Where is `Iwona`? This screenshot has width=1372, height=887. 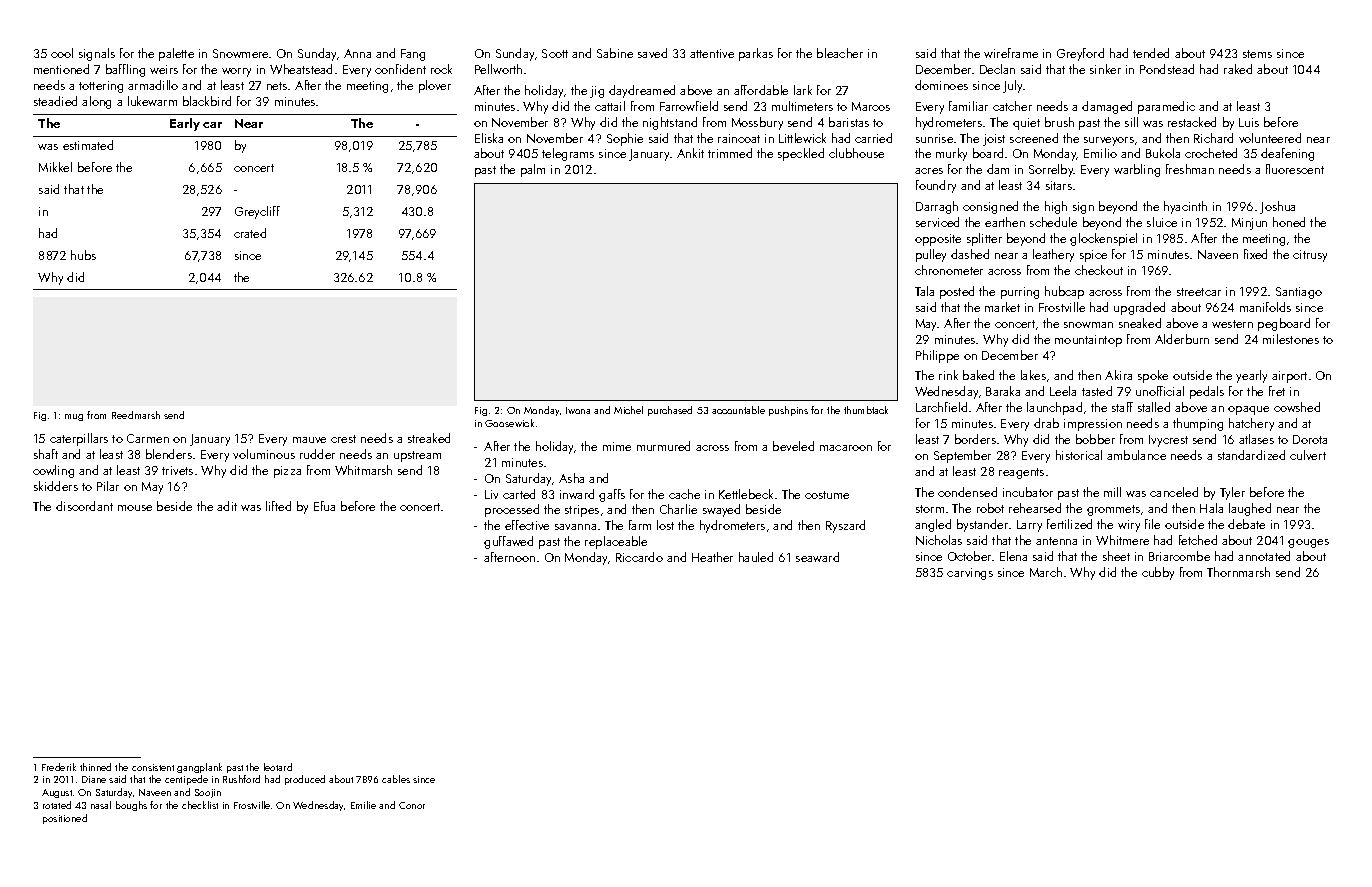 Iwona is located at coordinates (578, 410).
